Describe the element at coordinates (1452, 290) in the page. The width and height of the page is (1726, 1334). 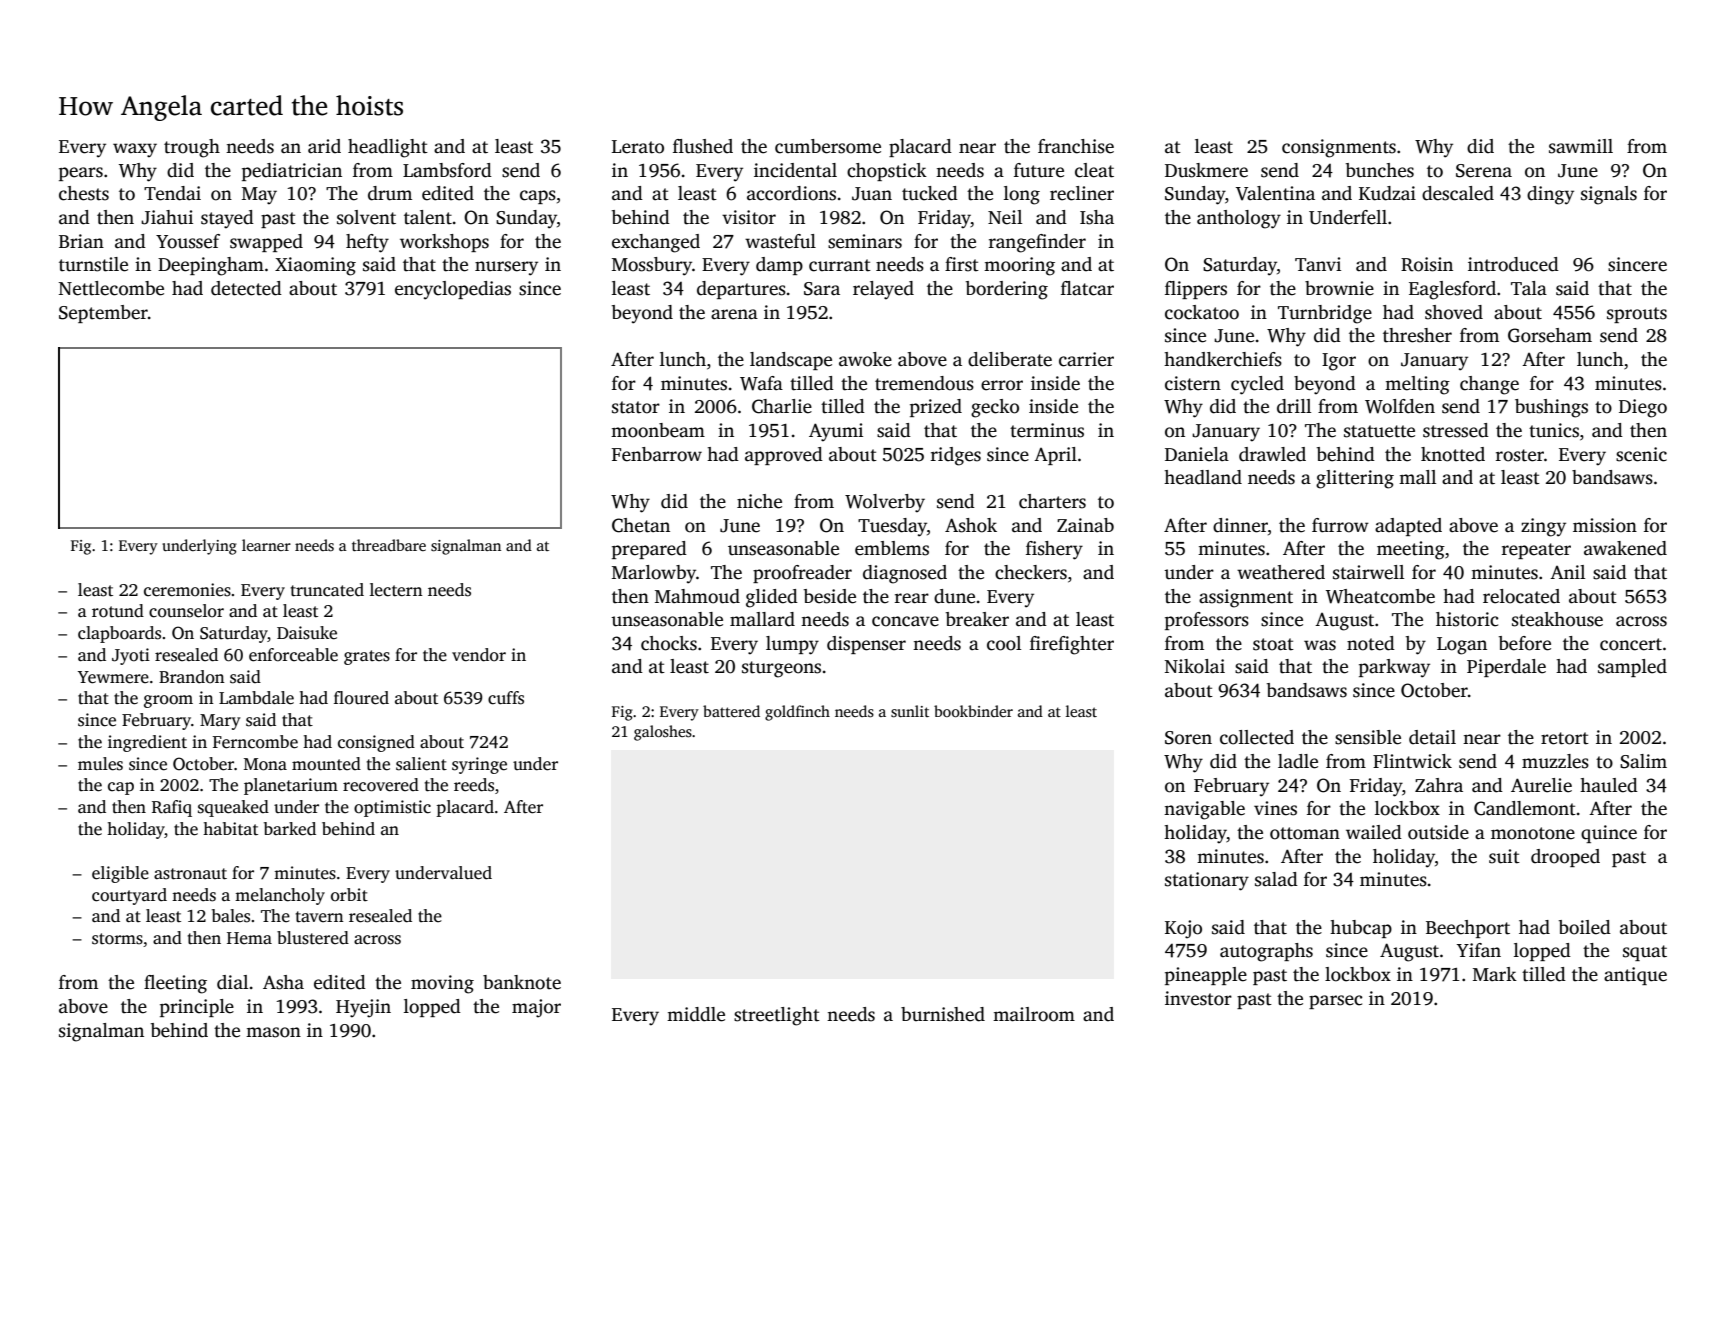
I see `Eaglesford` at that location.
